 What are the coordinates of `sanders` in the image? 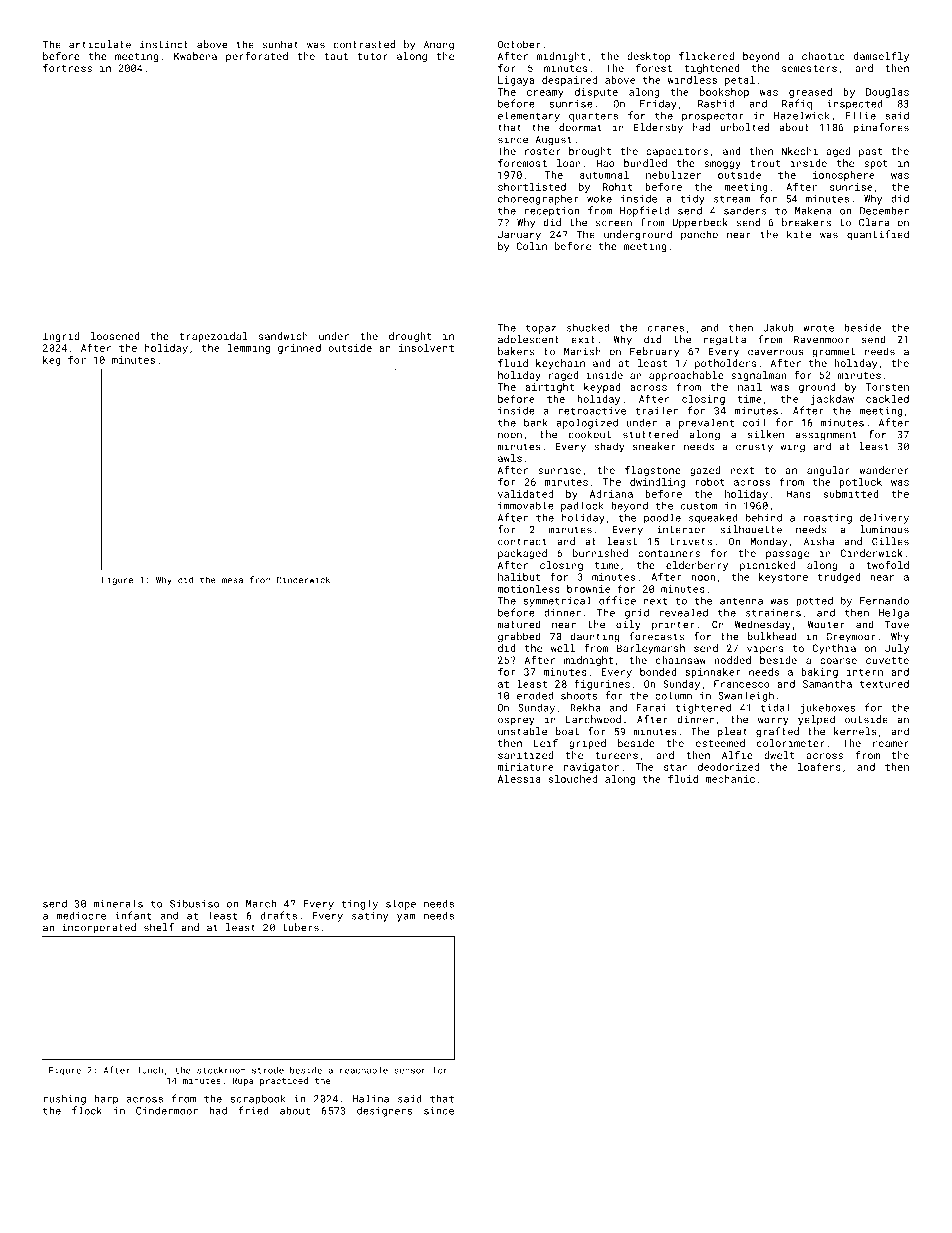 It's located at (745, 210).
